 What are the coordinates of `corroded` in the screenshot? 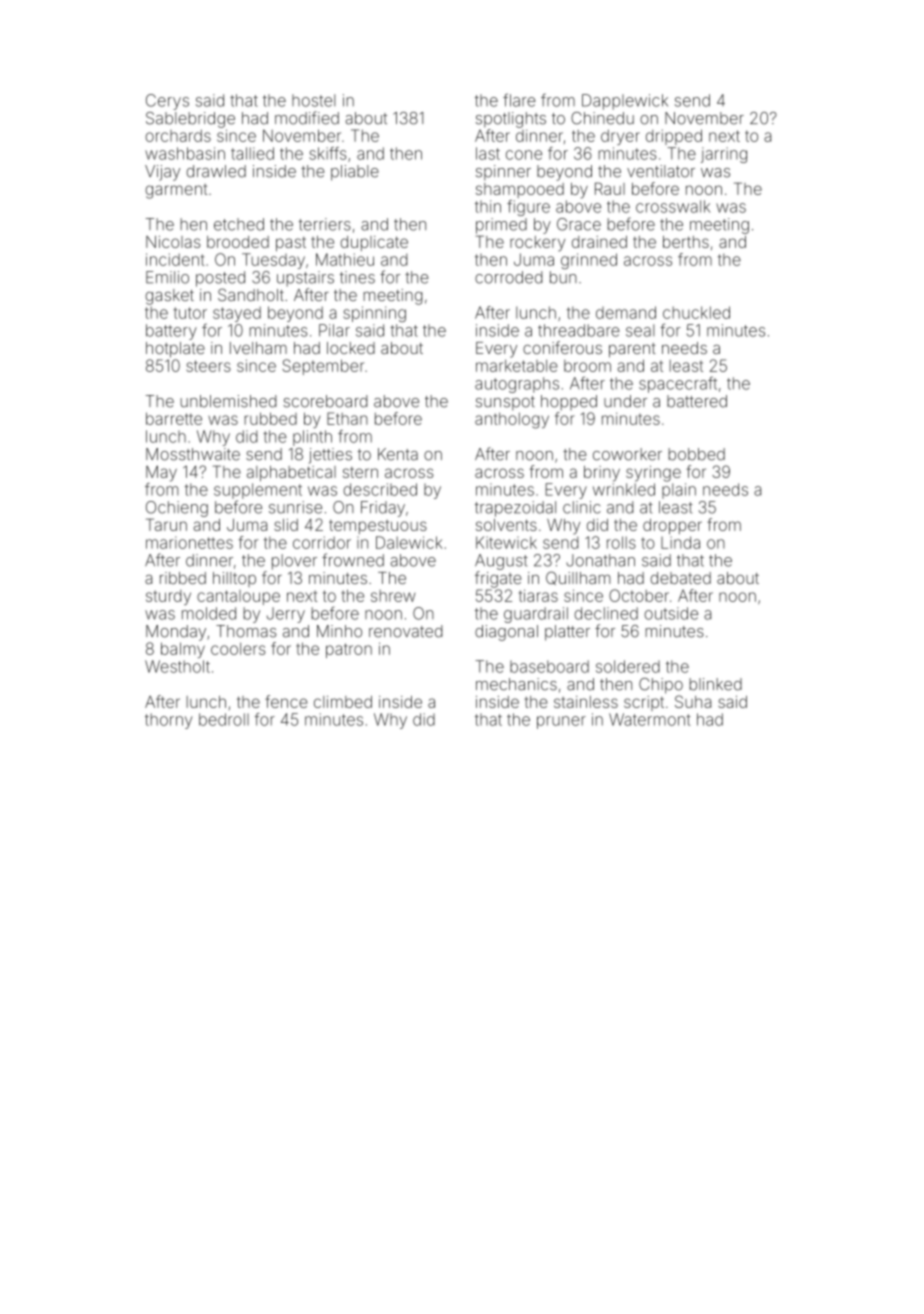 It's located at (508, 277).
